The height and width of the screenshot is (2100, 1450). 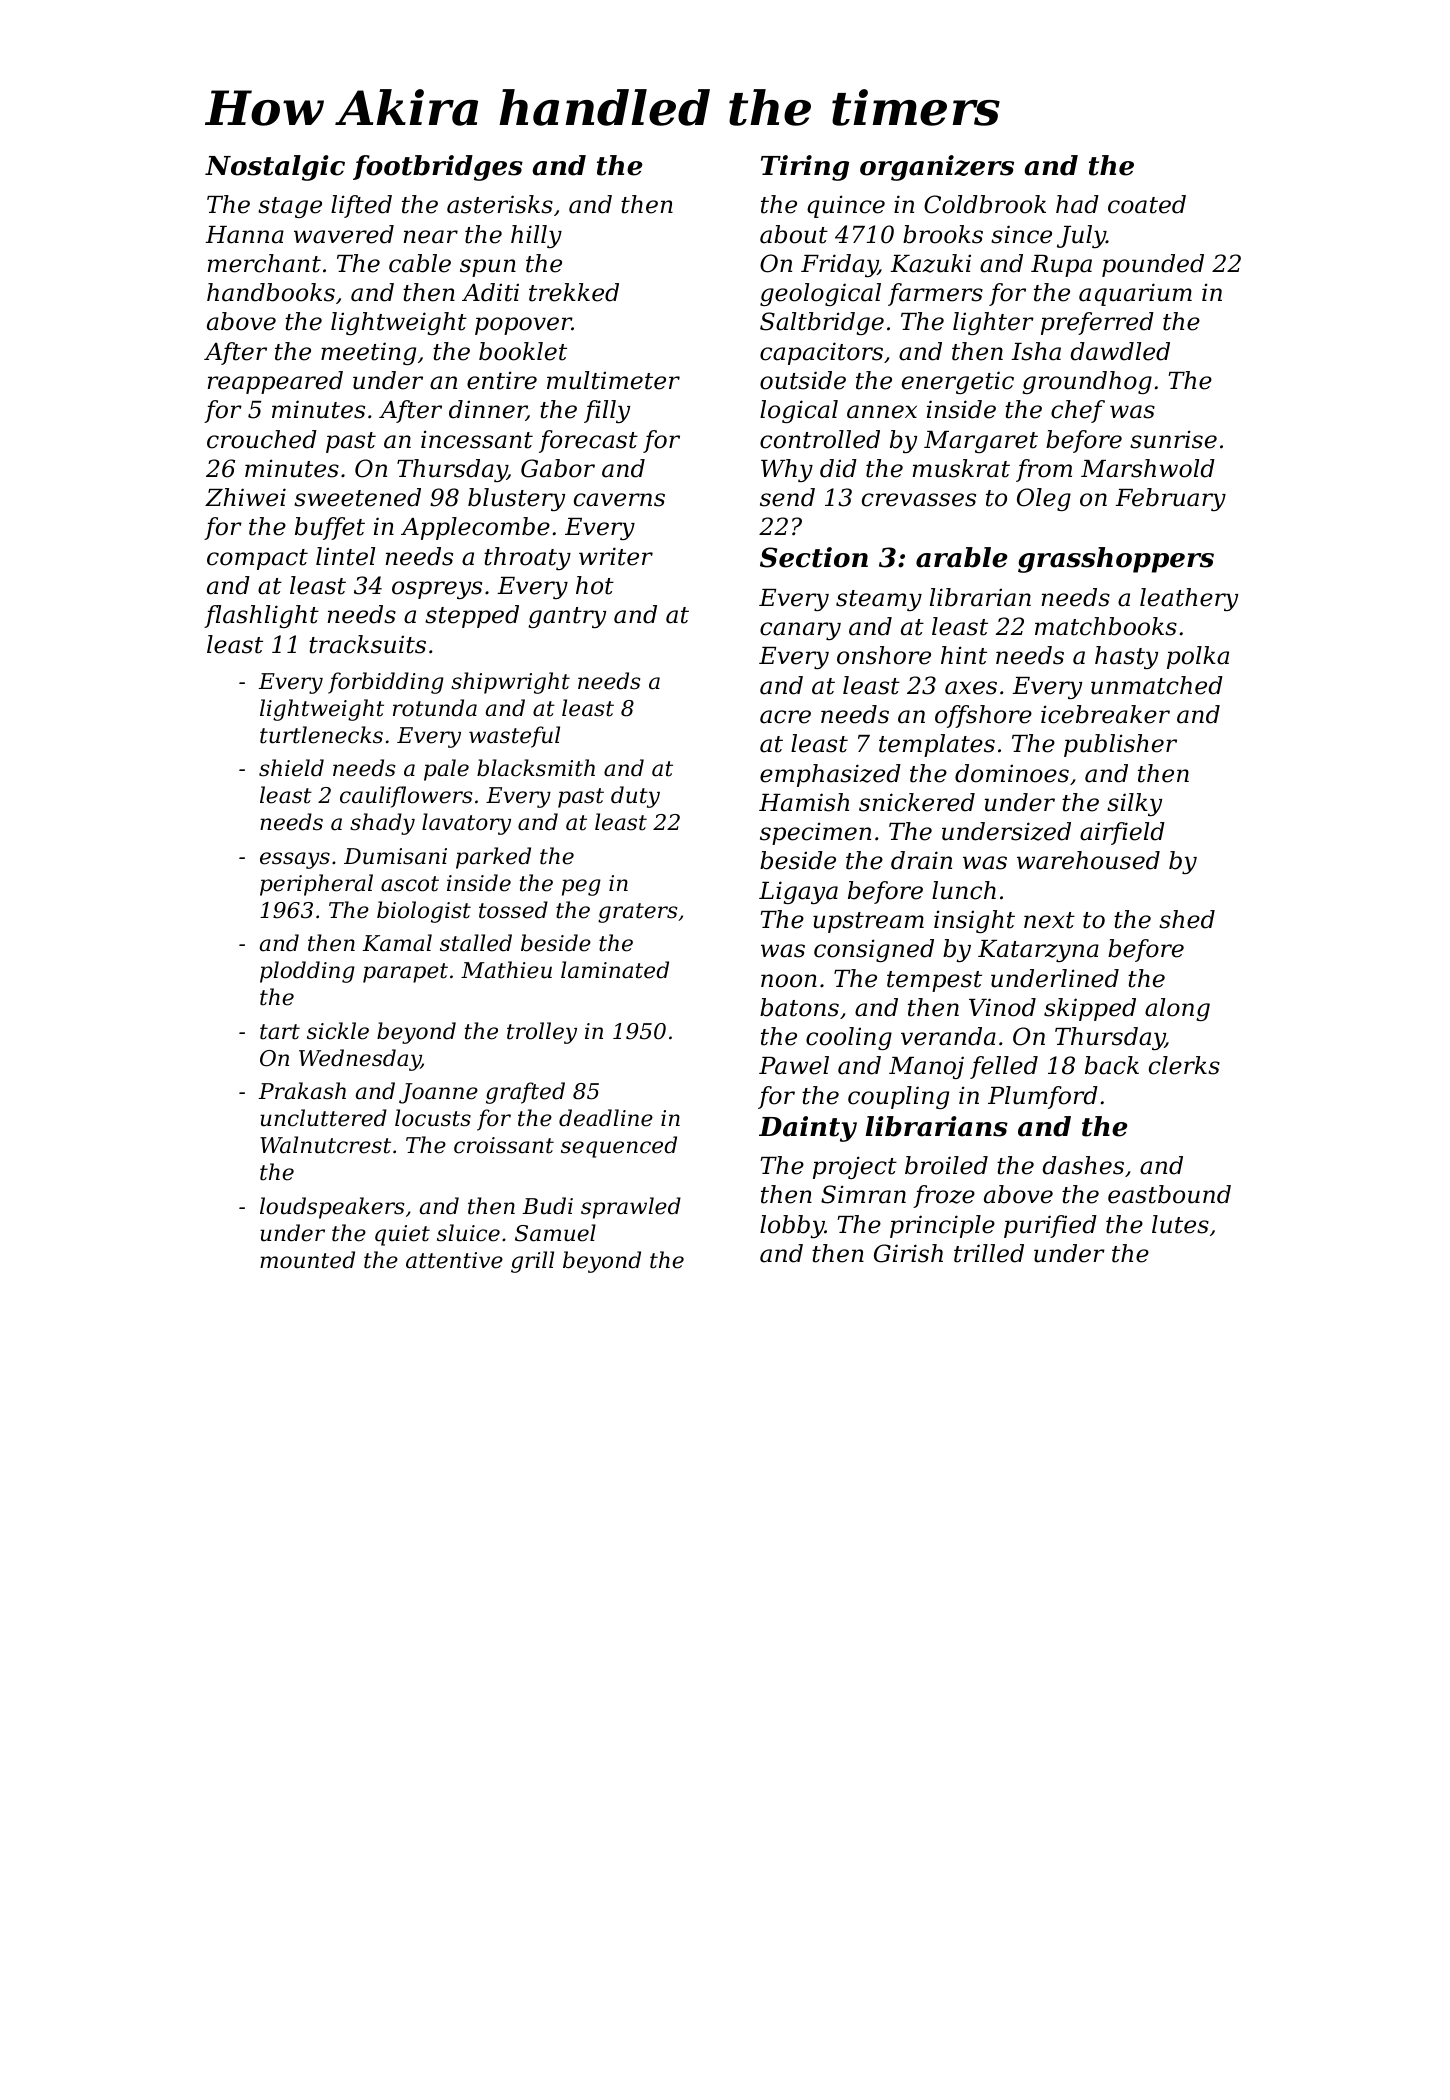 I want to click on Girish, so click(x=908, y=1253).
